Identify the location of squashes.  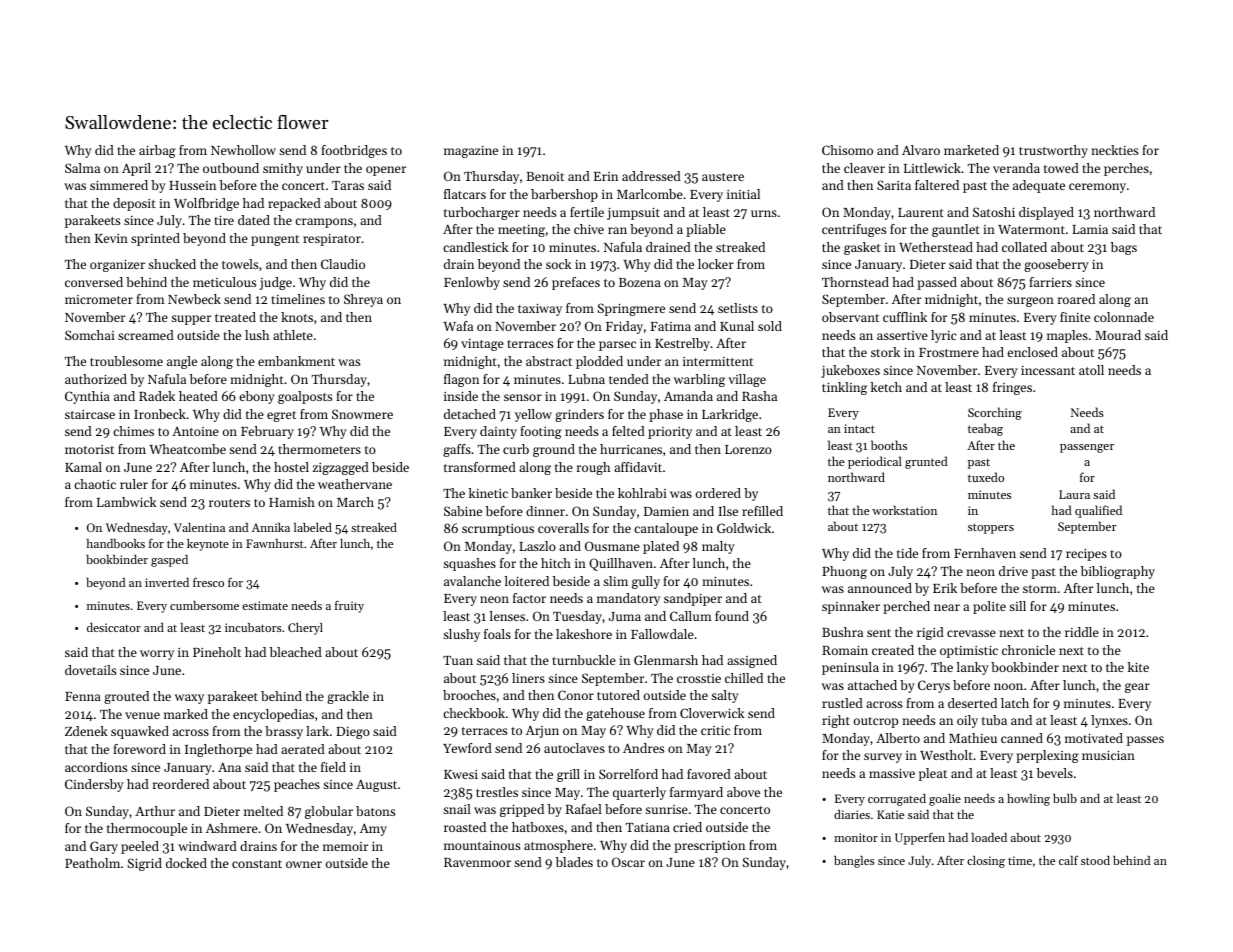
(469, 564).
